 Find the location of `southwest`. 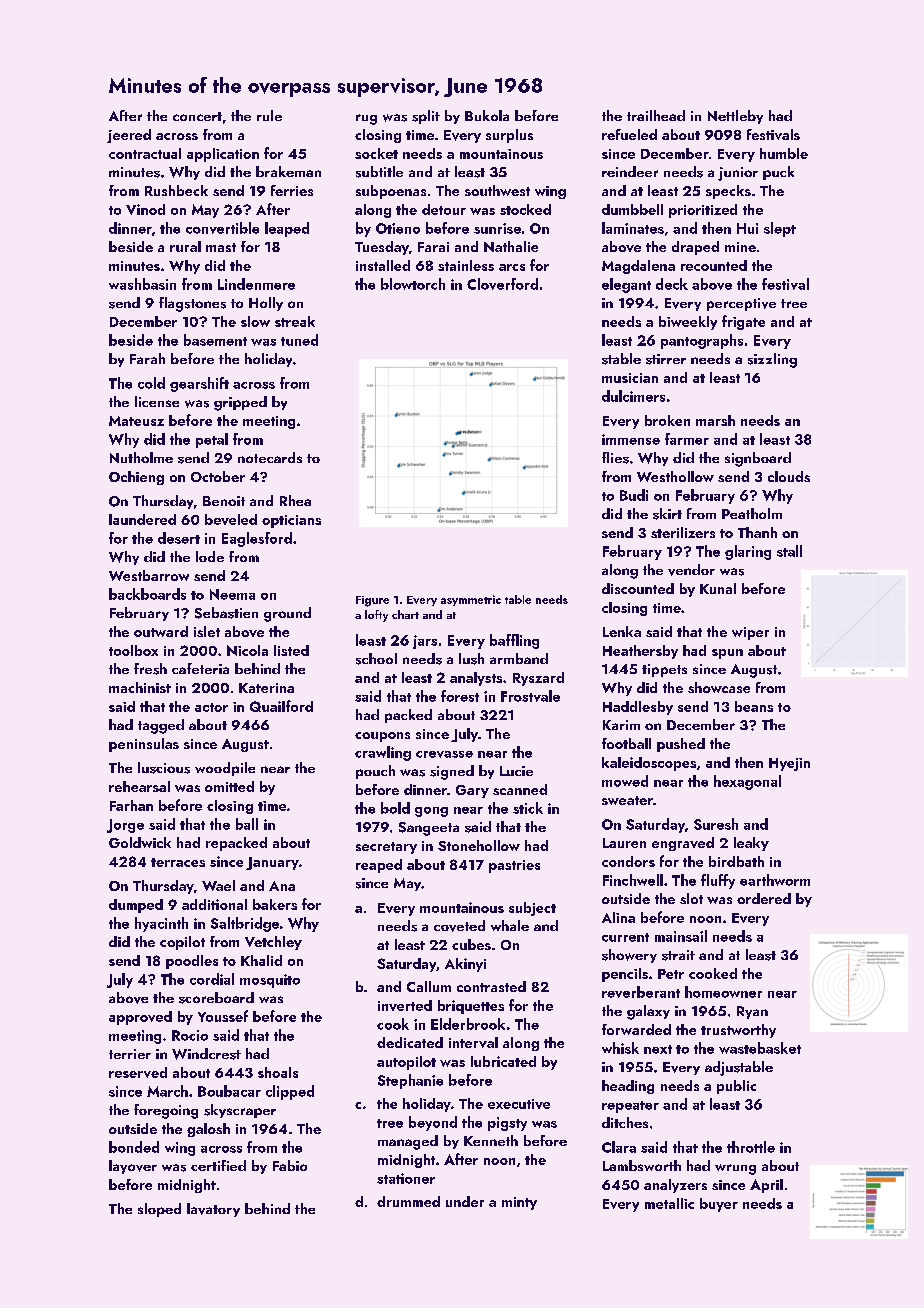

southwest is located at coordinates (497, 190).
